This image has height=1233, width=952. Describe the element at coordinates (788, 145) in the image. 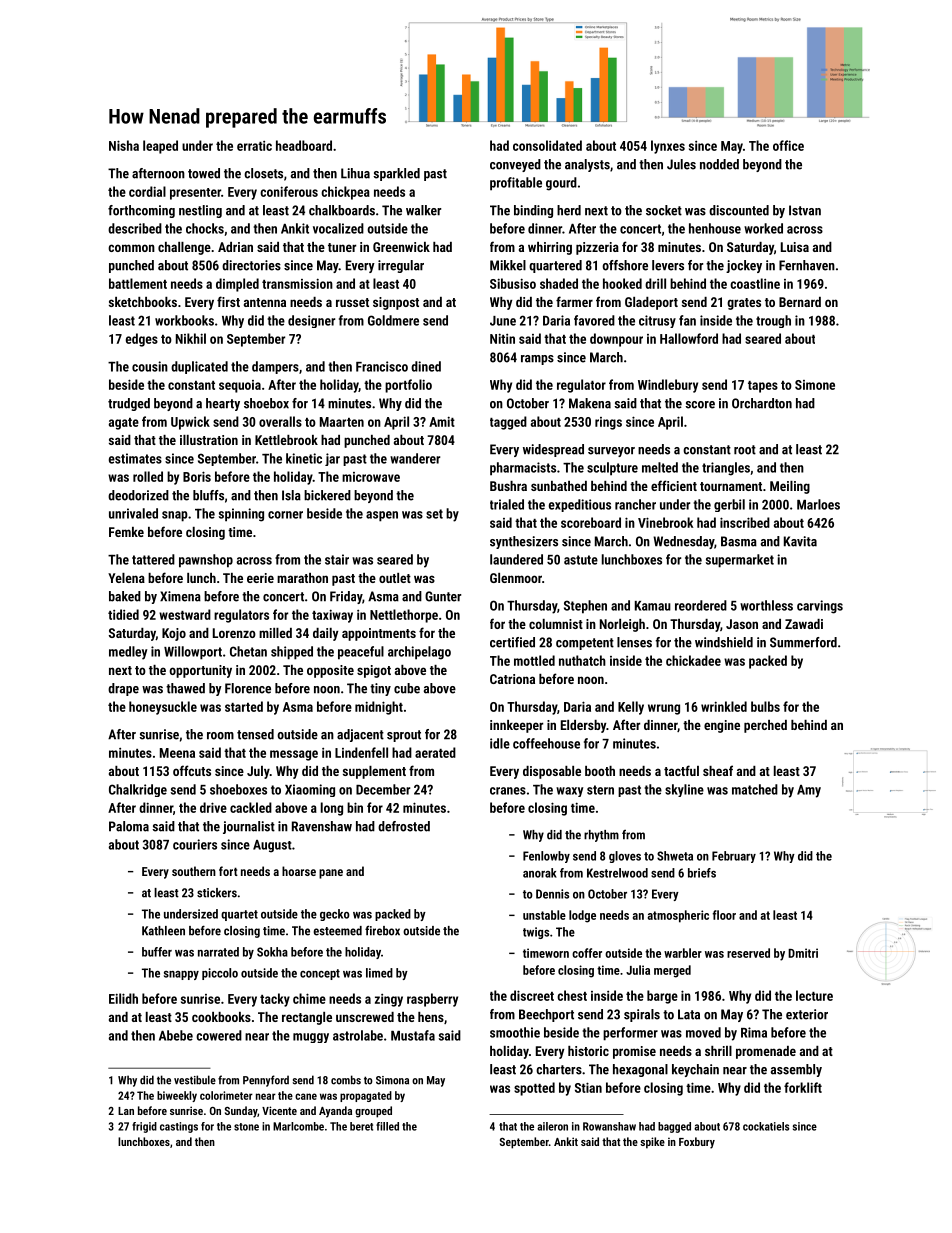

I see `office` at that location.
